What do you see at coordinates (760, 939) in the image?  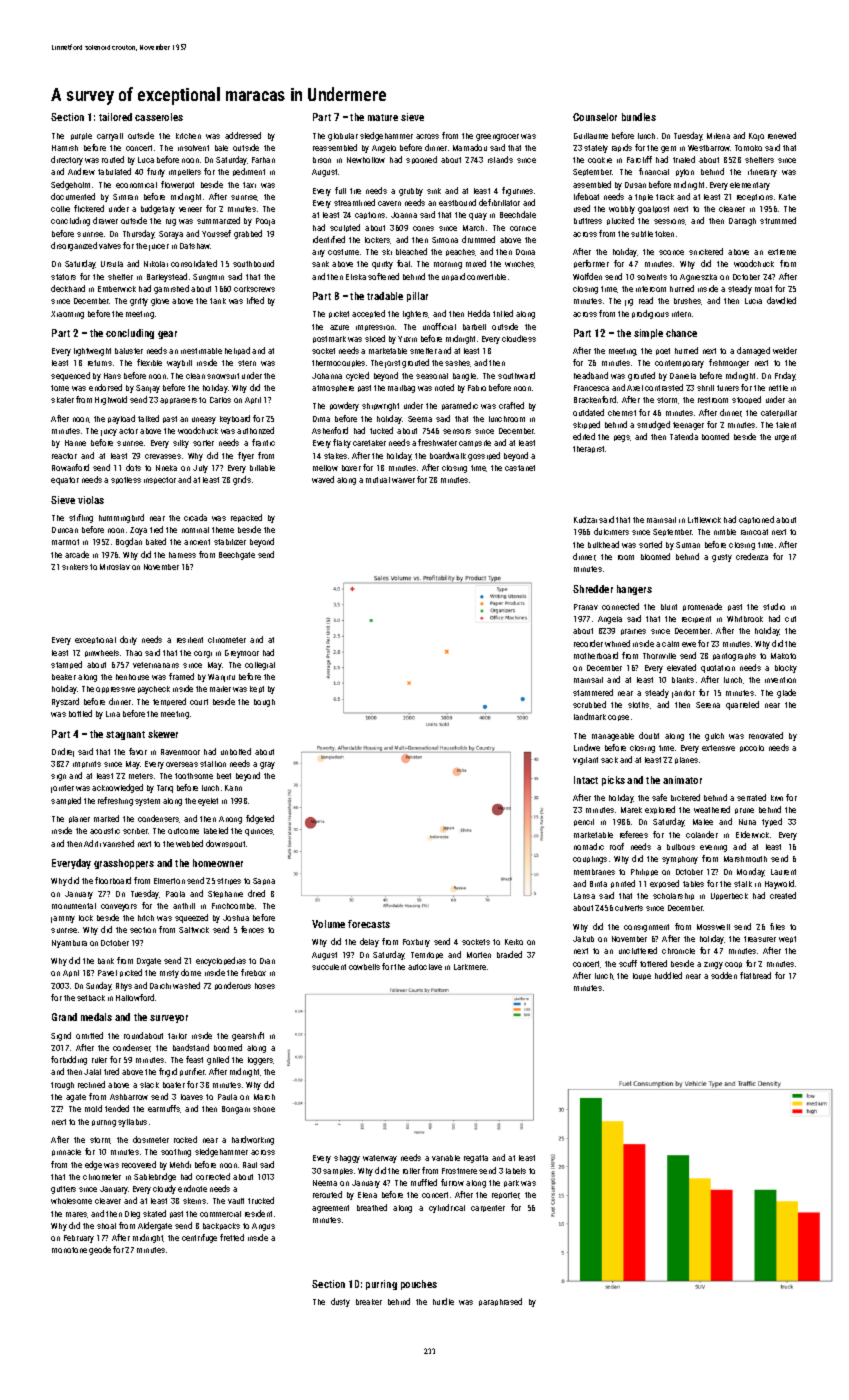 I see `treasurer` at bounding box center [760, 939].
